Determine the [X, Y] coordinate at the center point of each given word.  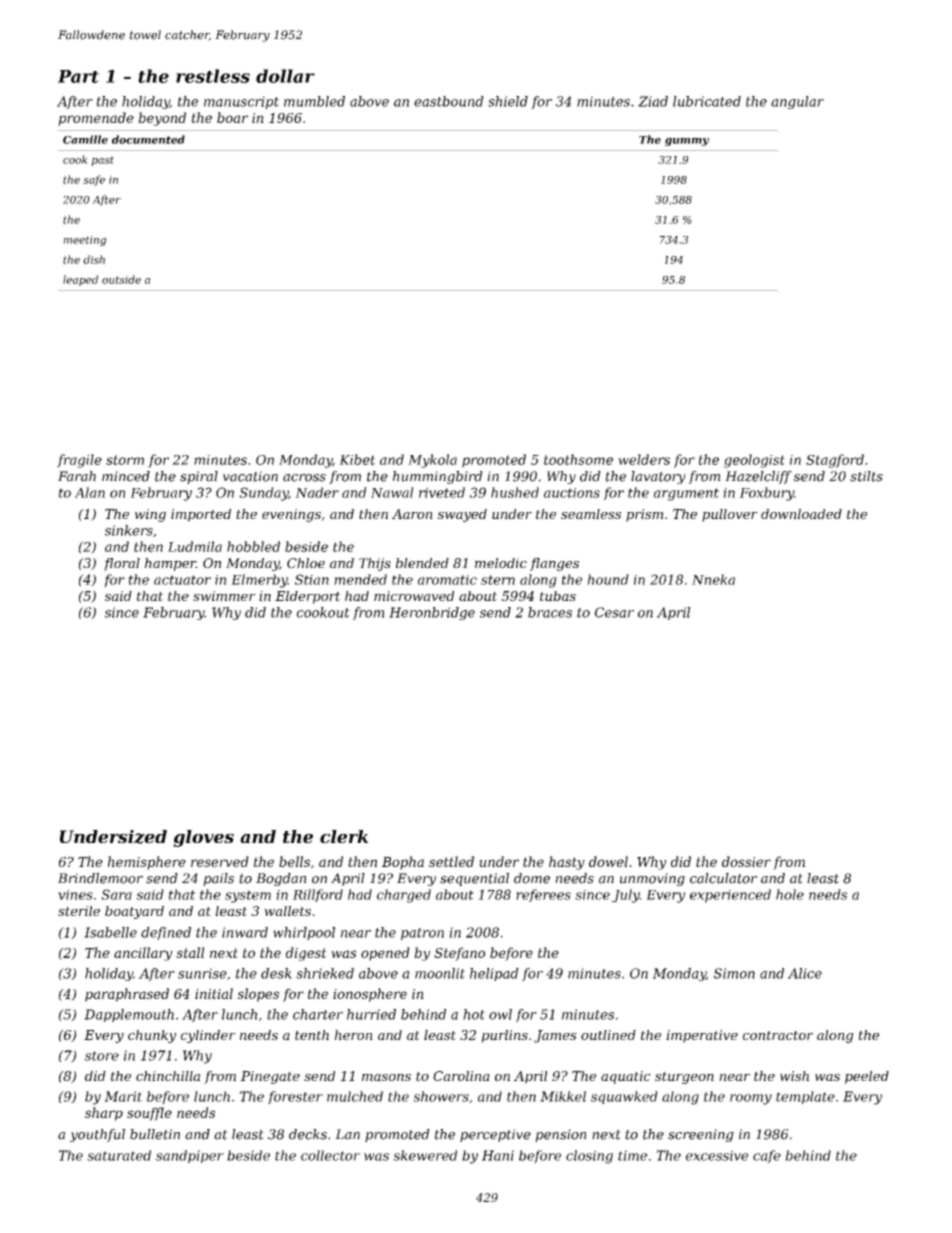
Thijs [375, 564]
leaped [80, 280]
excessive [717, 1155]
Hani [498, 1155]
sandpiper [190, 1156]
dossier [746, 861]
